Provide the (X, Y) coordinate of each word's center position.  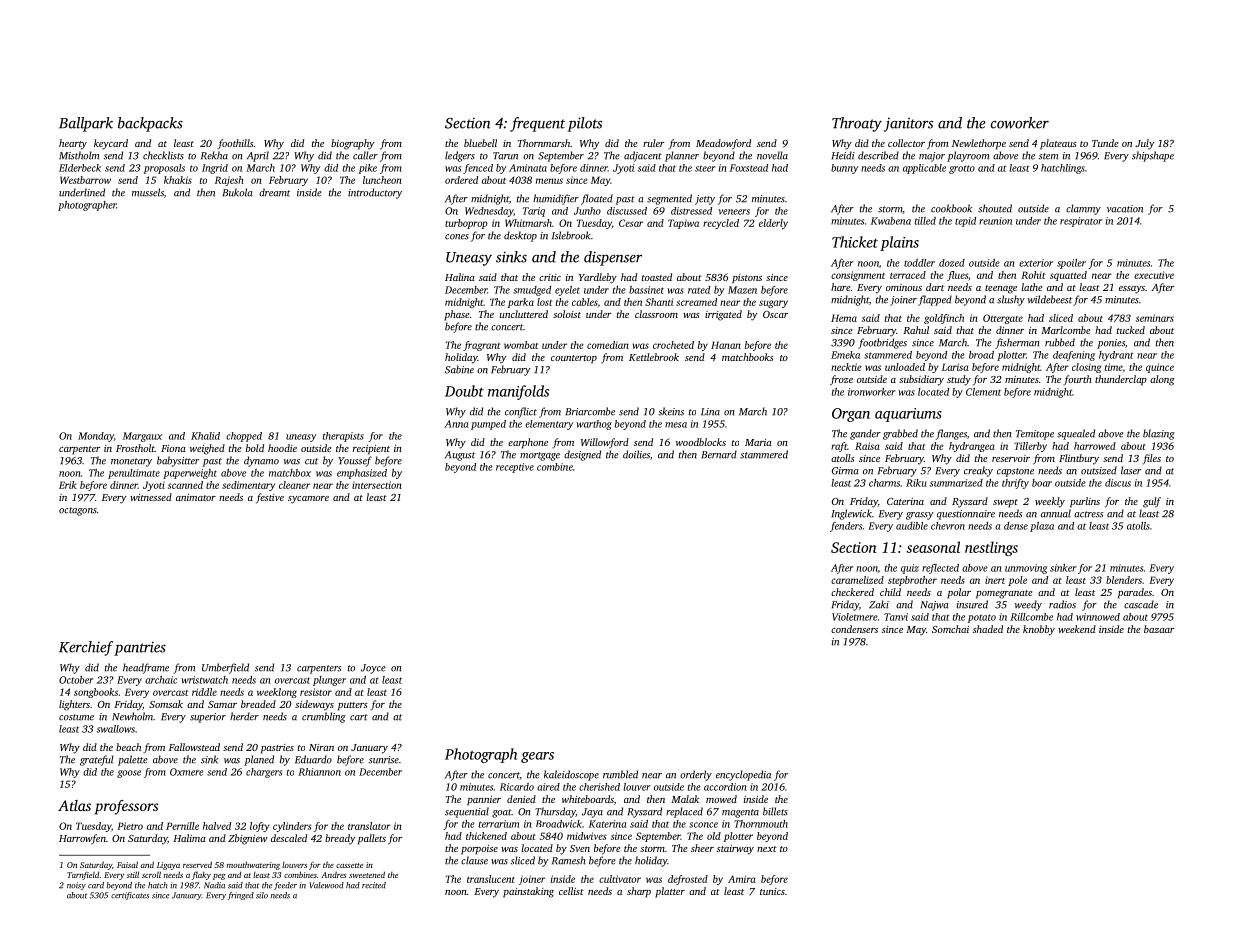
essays (1132, 290)
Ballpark (86, 124)
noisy (76, 886)
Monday (96, 437)
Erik (68, 485)
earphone (528, 443)
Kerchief (86, 648)
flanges (951, 434)
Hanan (726, 345)
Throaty (857, 124)
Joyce (373, 669)
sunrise (384, 760)
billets (775, 811)
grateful (97, 760)
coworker (1020, 123)
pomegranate (1004, 594)
